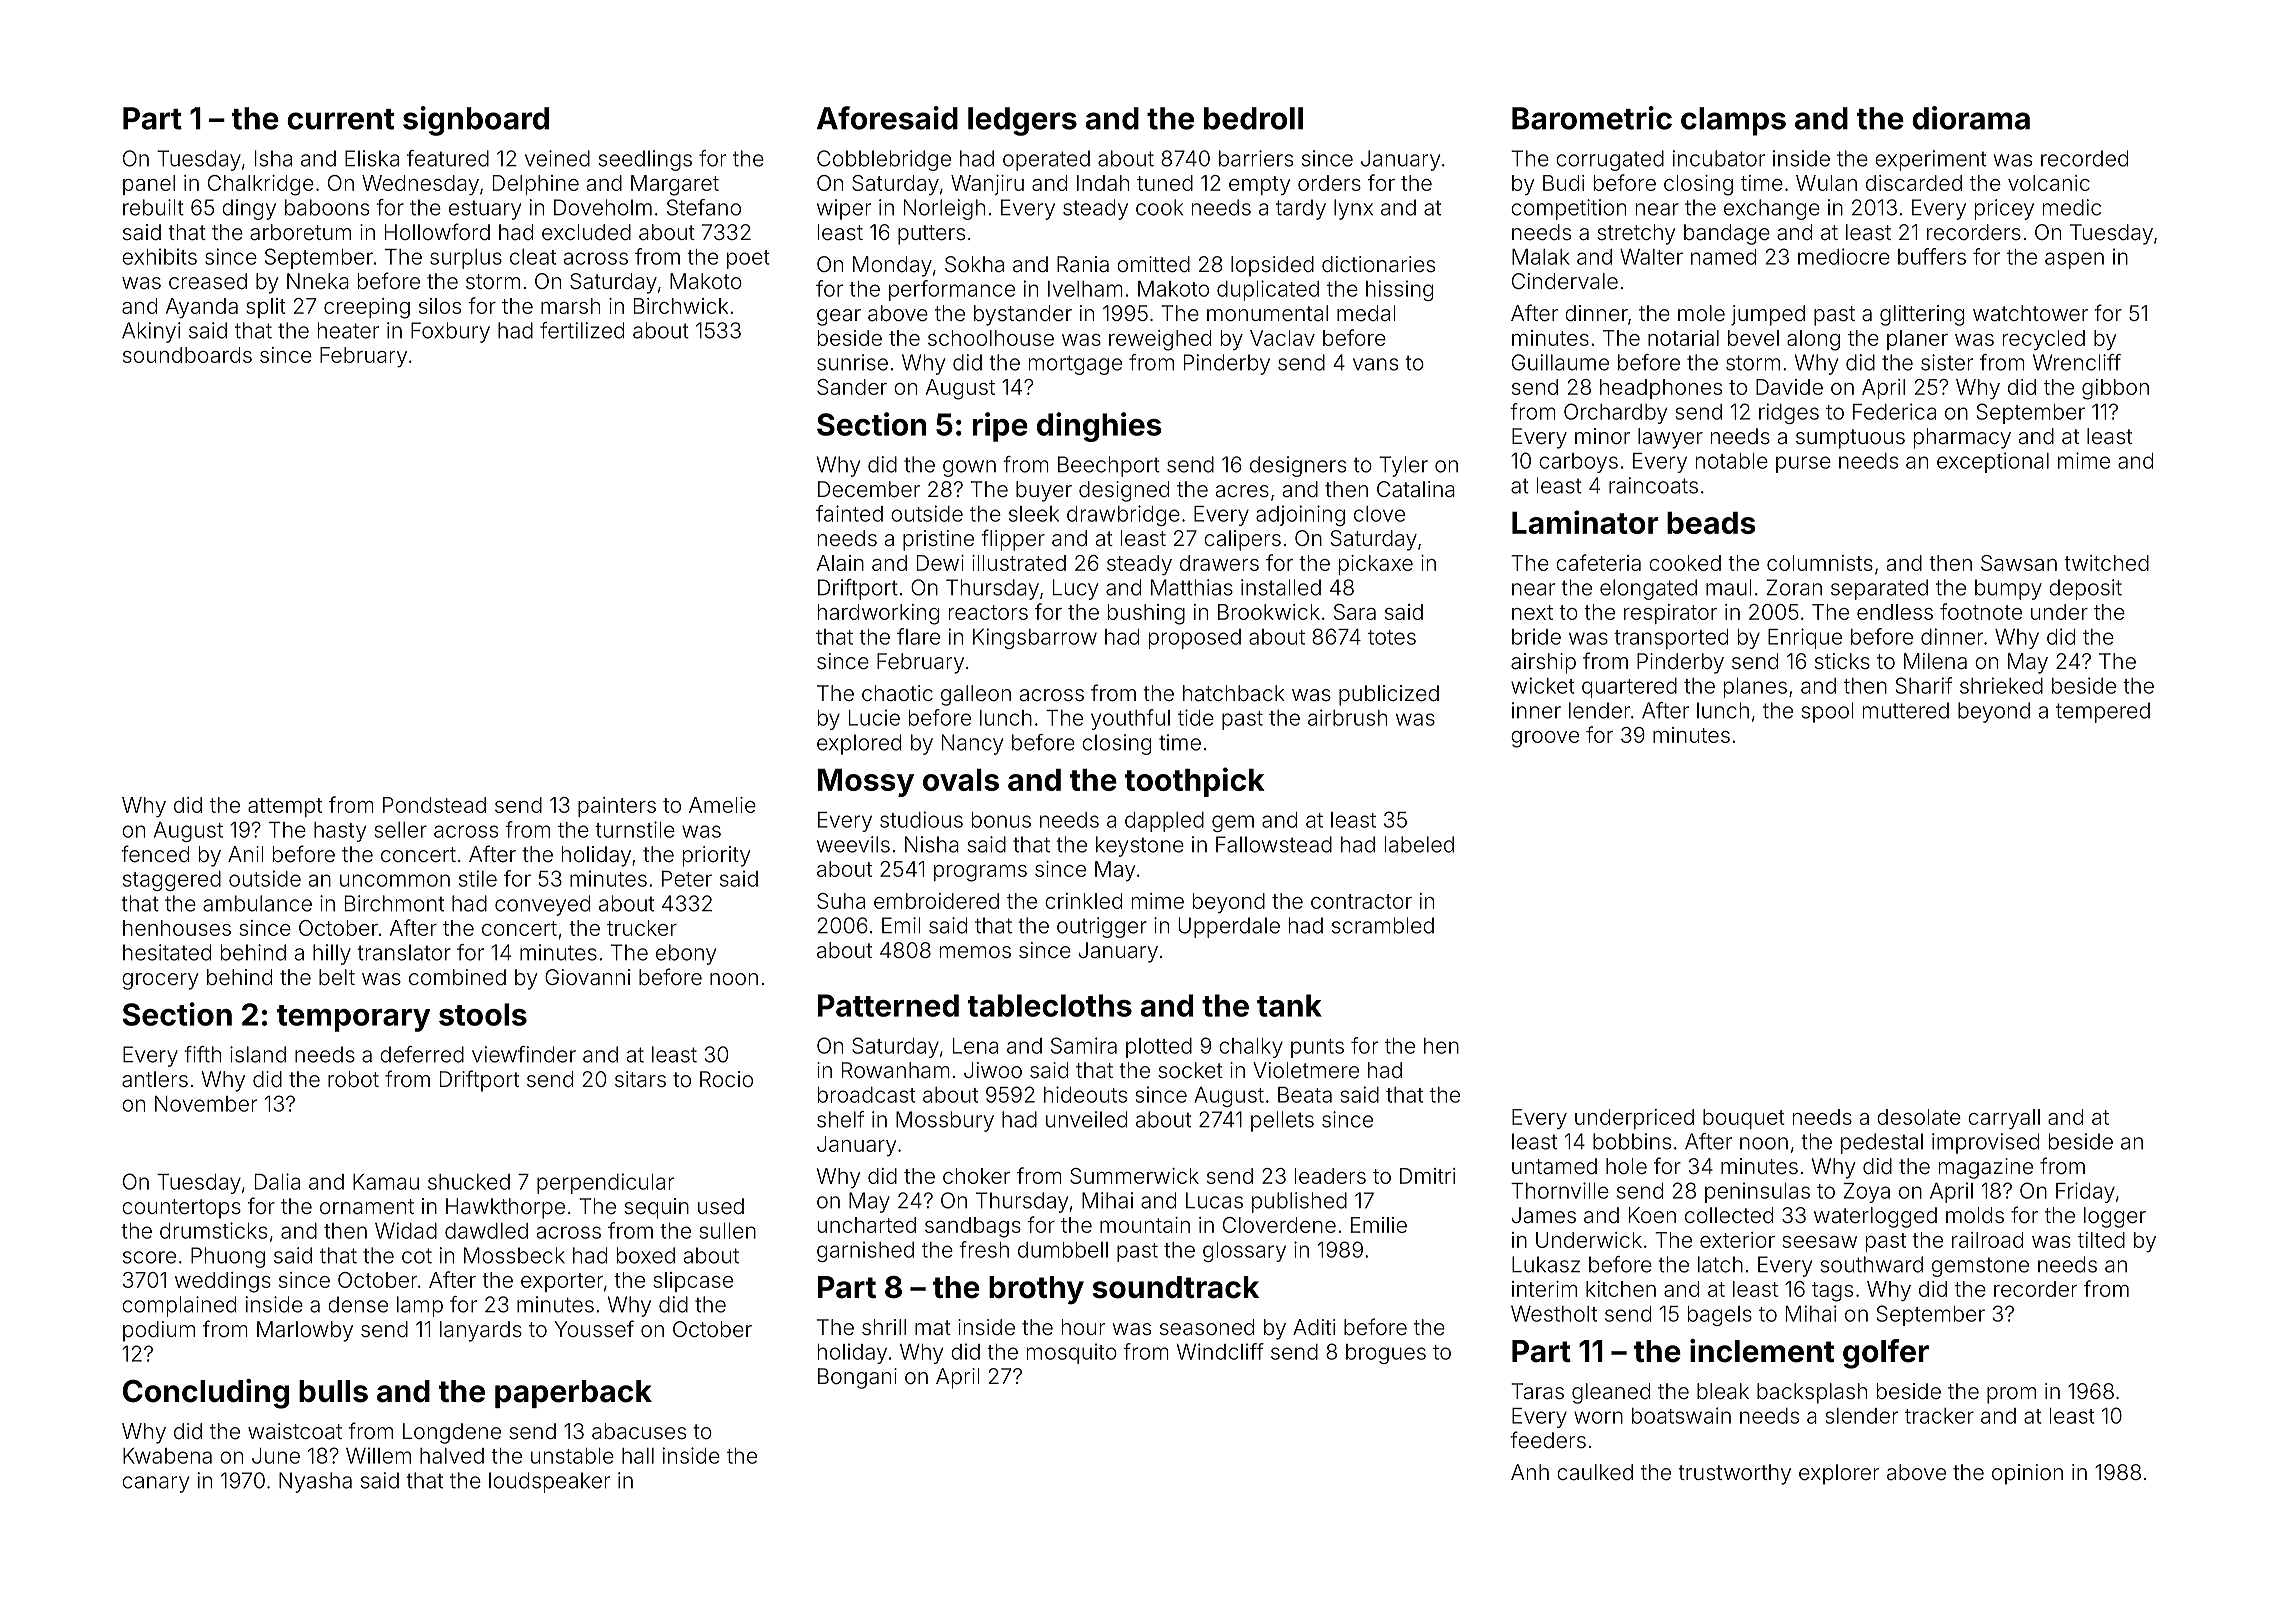  What do you see at coordinates (258, 1054) in the page?
I see `island` at bounding box center [258, 1054].
